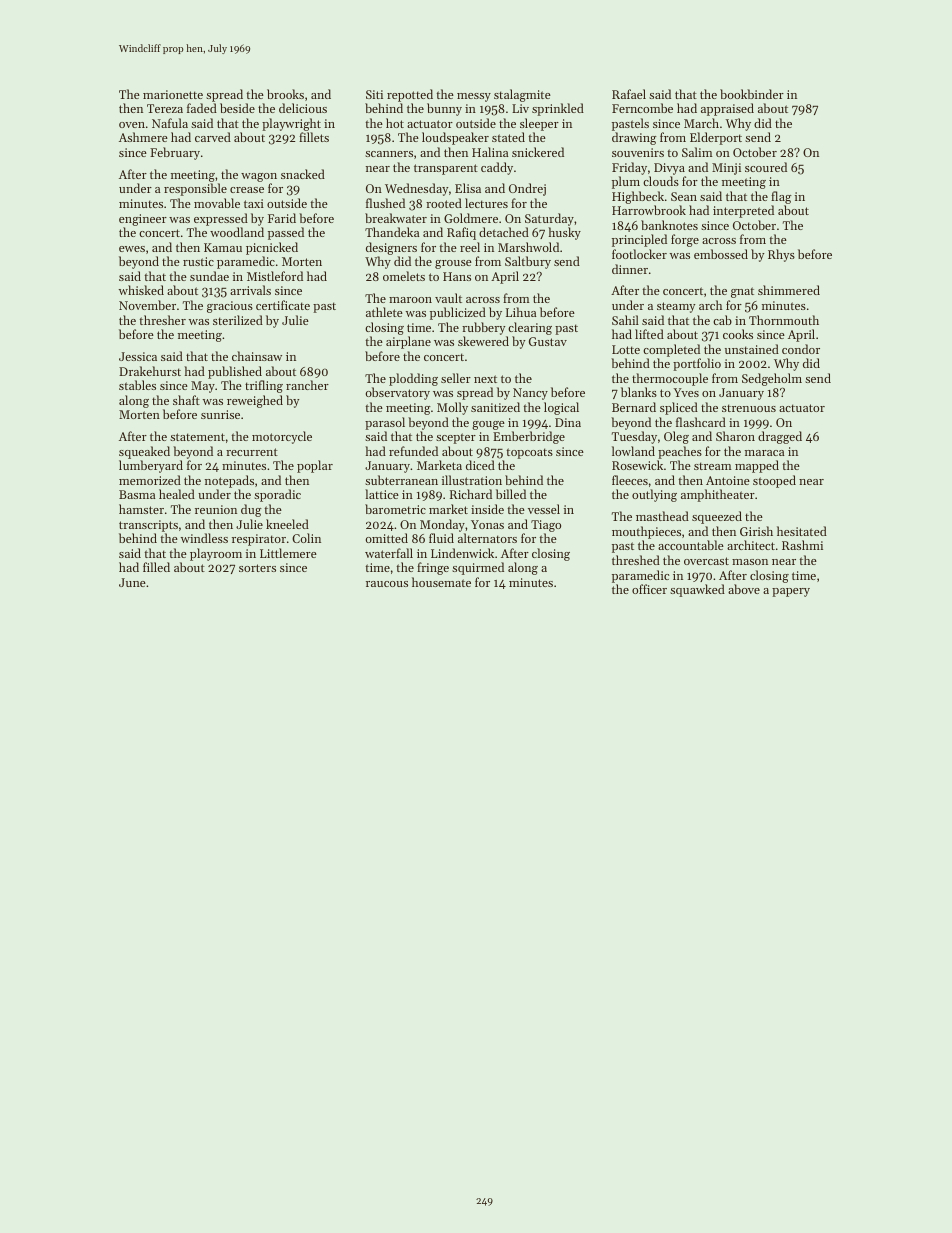 Image resolution: width=952 pixels, height=1233 pixels. What do you see at coordinates (217, 203) in the document?
I see `movable` at bounding box center [217, 203].
